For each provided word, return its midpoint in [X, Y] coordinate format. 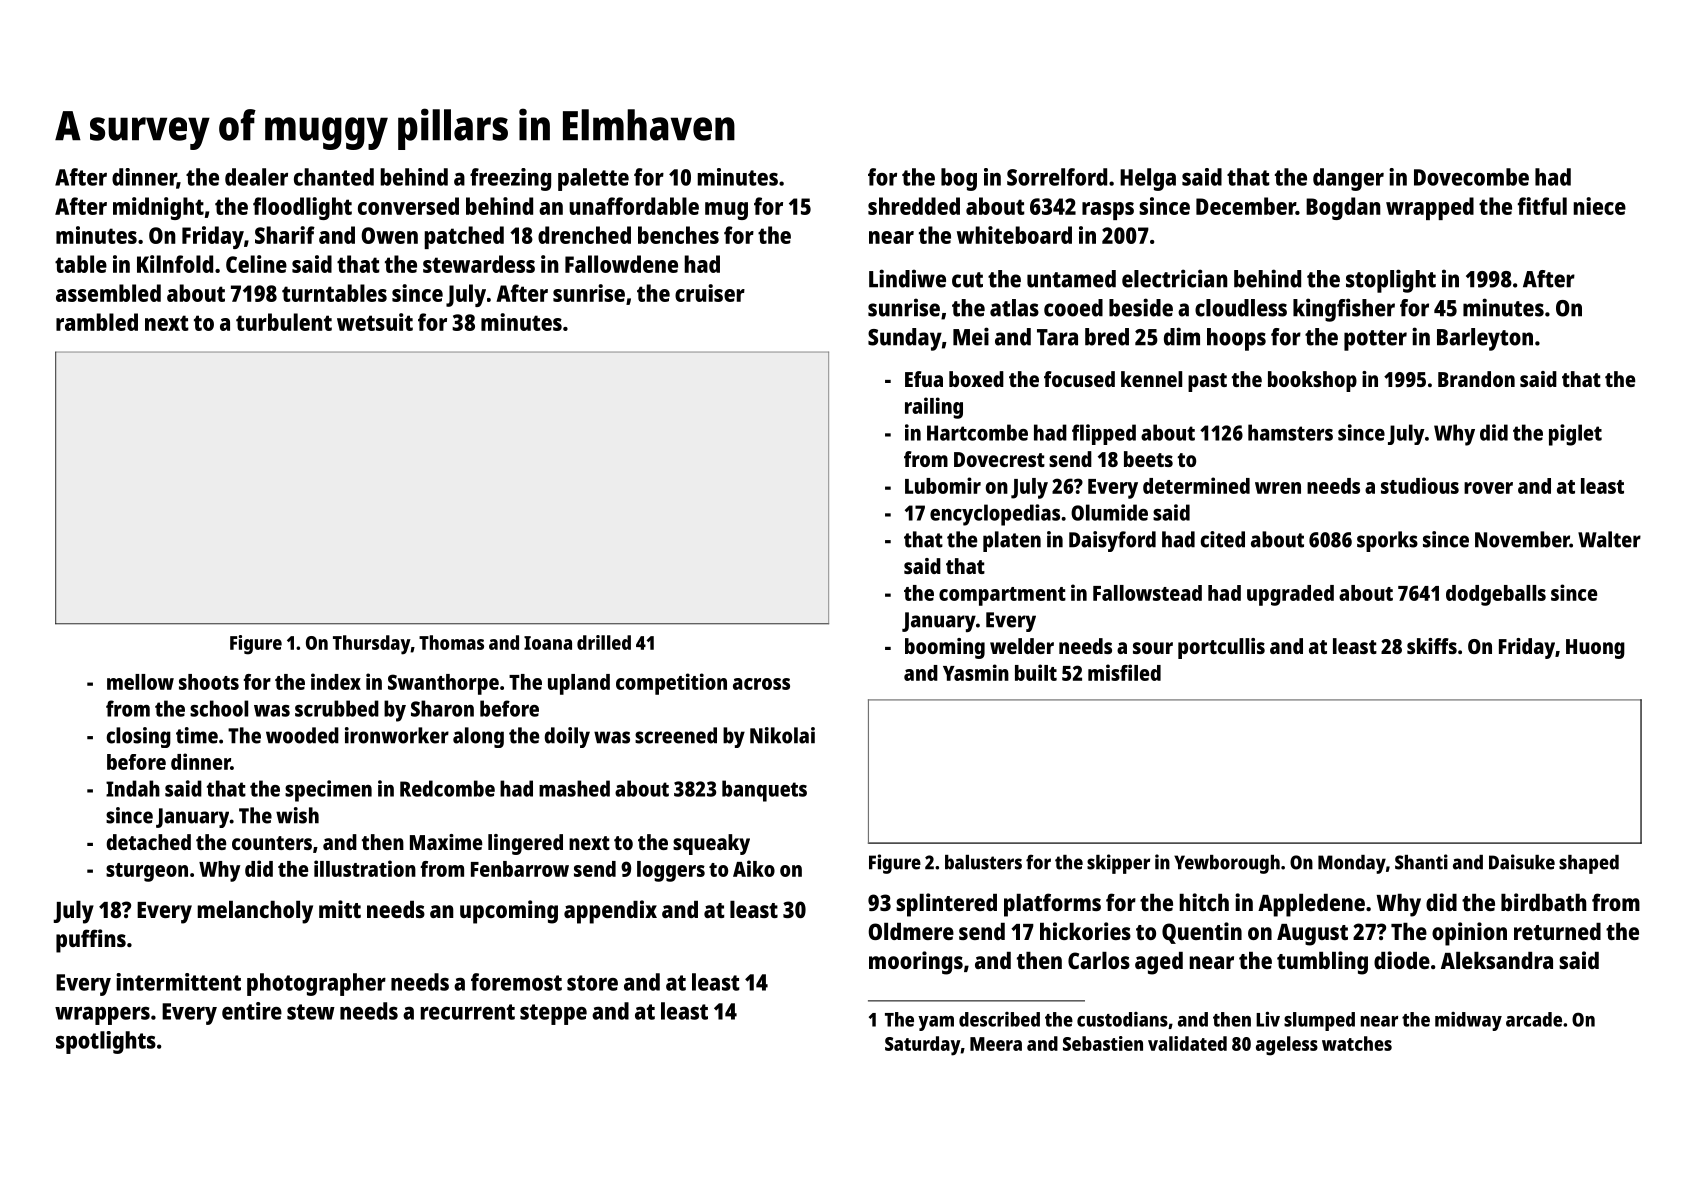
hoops [1236, 339]
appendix [610, 912]
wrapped [1430, 208]
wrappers [102, 1016]
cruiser [710, 293]
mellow [140, 682]
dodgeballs [1496, 595]
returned [1557, 931]
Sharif [285, 235]
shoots [209, 682]
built [1036, 672]
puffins [91, 941]
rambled [97, 322]
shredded [914, 206]
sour [1153, 648]
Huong [1595, 649]
